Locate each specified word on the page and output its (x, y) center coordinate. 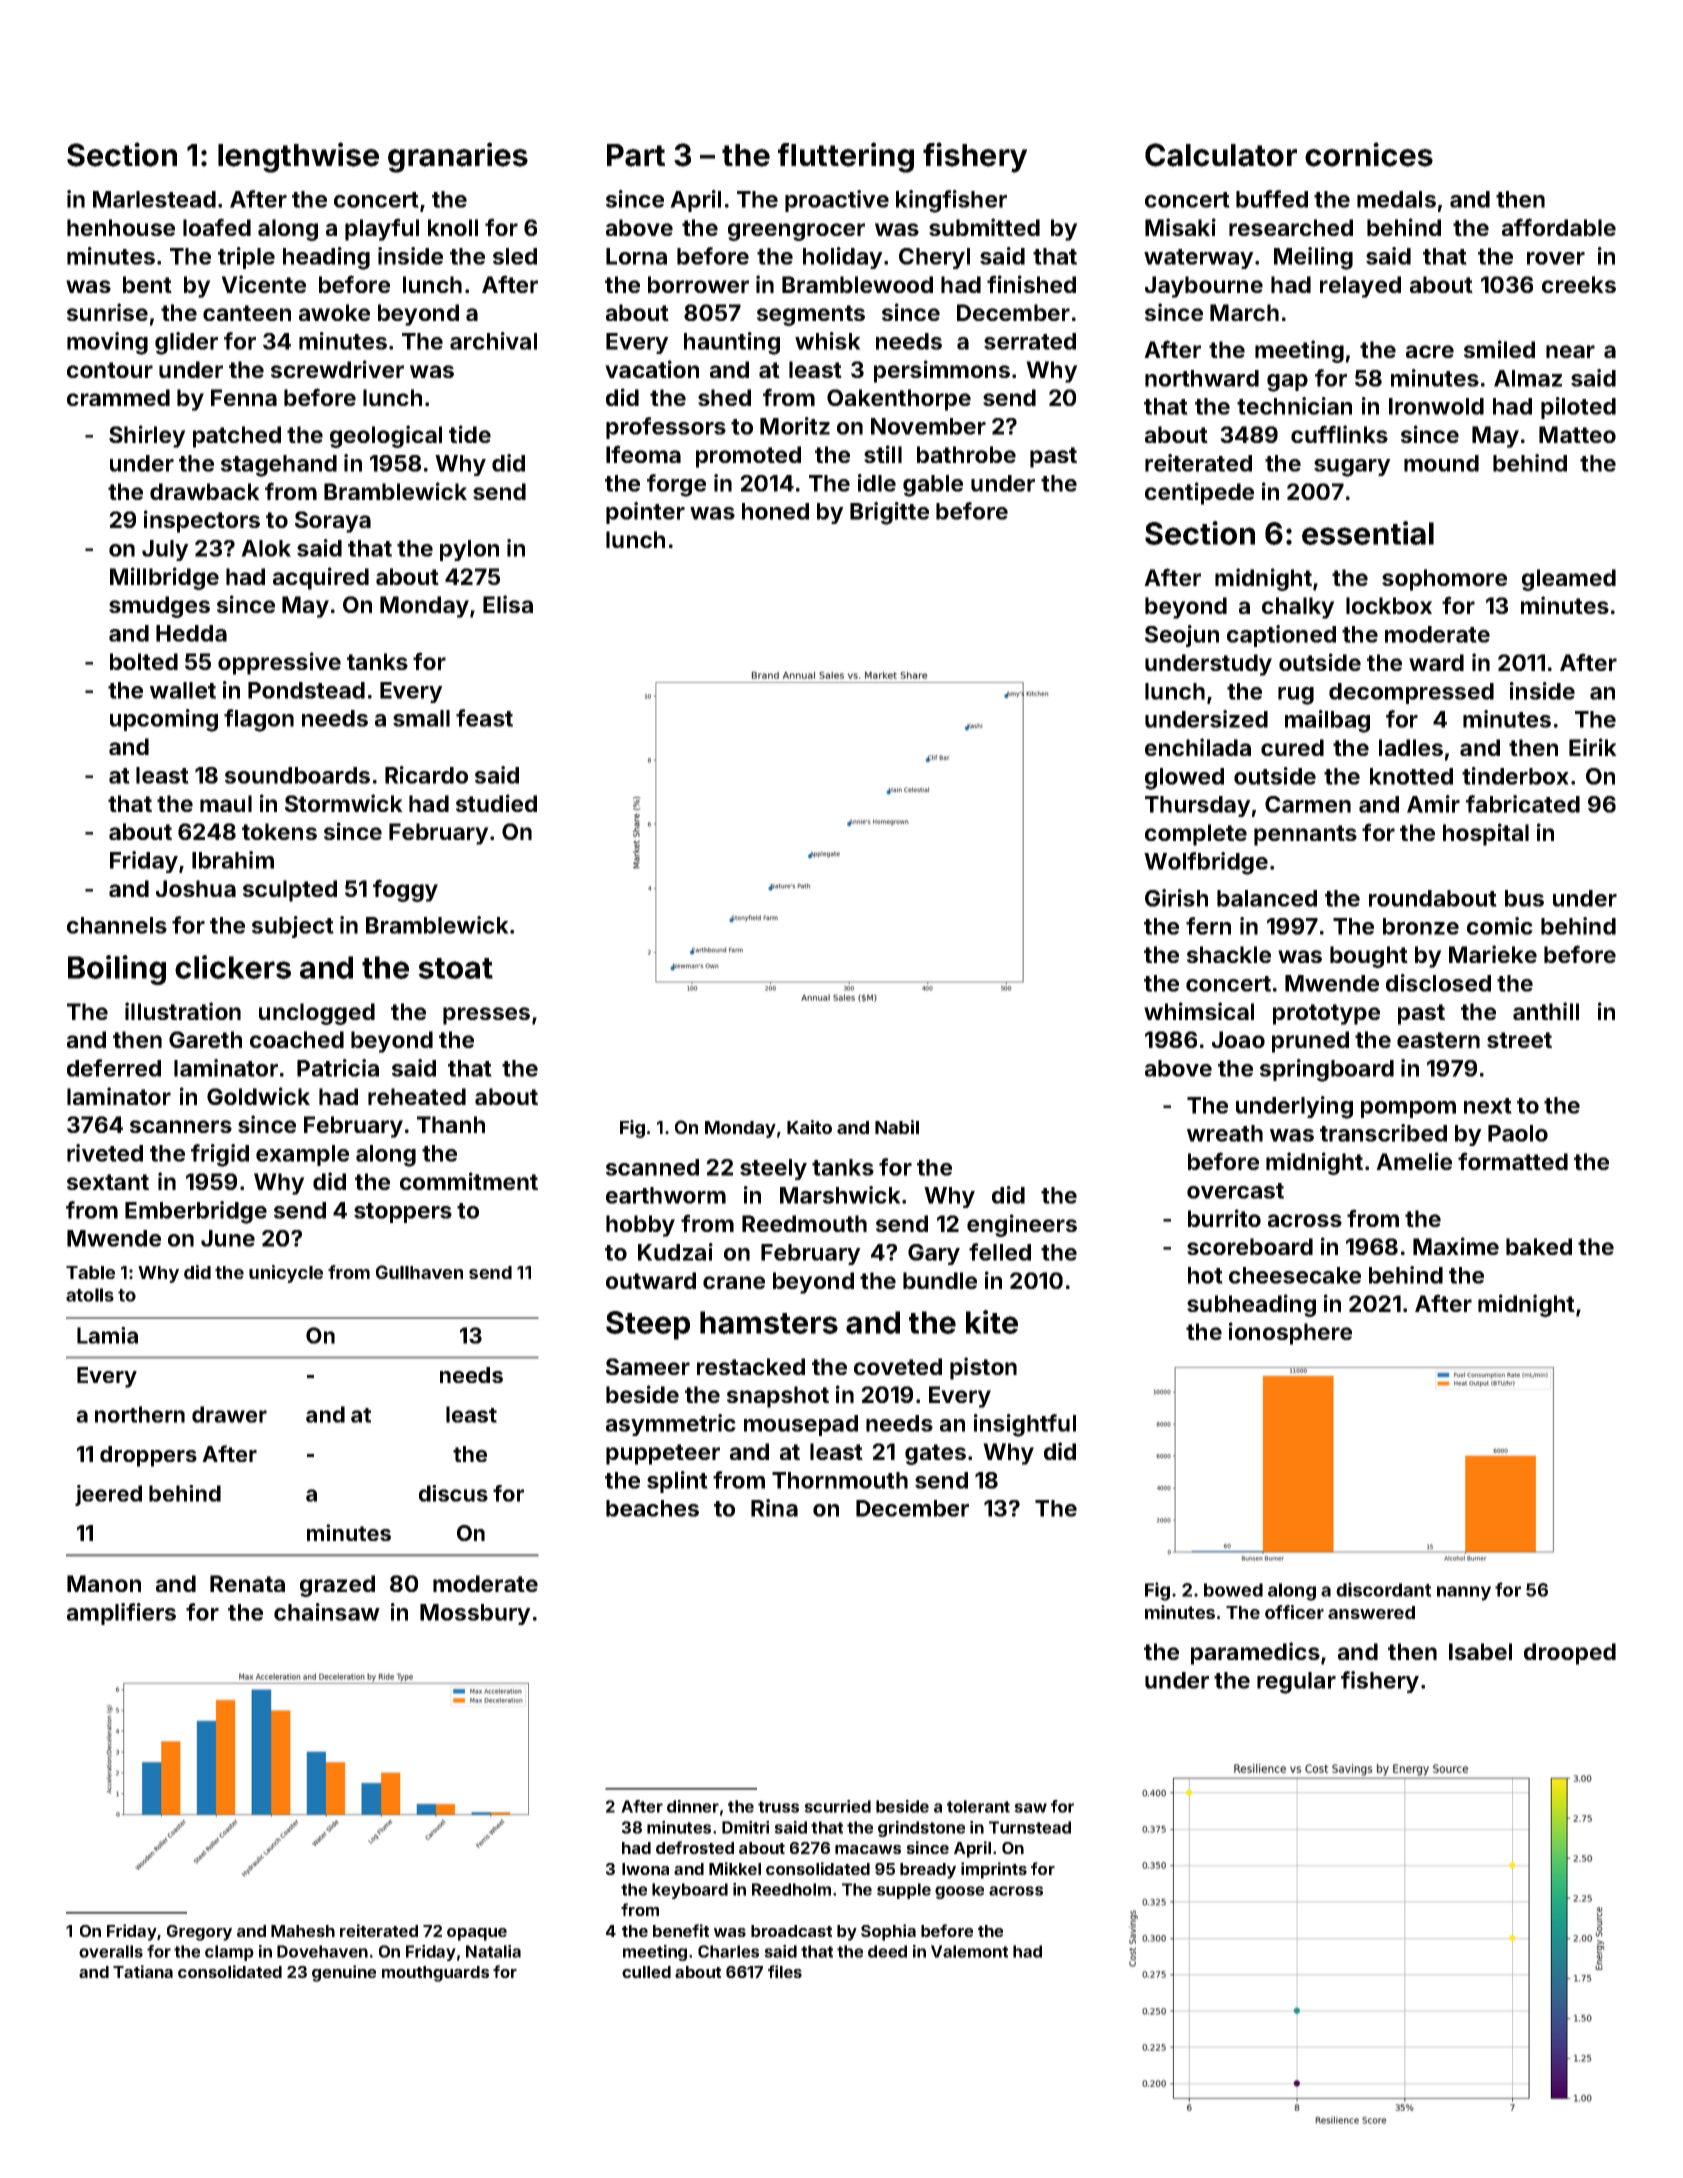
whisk (828, 341)
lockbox (1389, 605)
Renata (247, 1583)
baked (1539, 1246)
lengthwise (298, 157)
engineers (1022, 1225)
